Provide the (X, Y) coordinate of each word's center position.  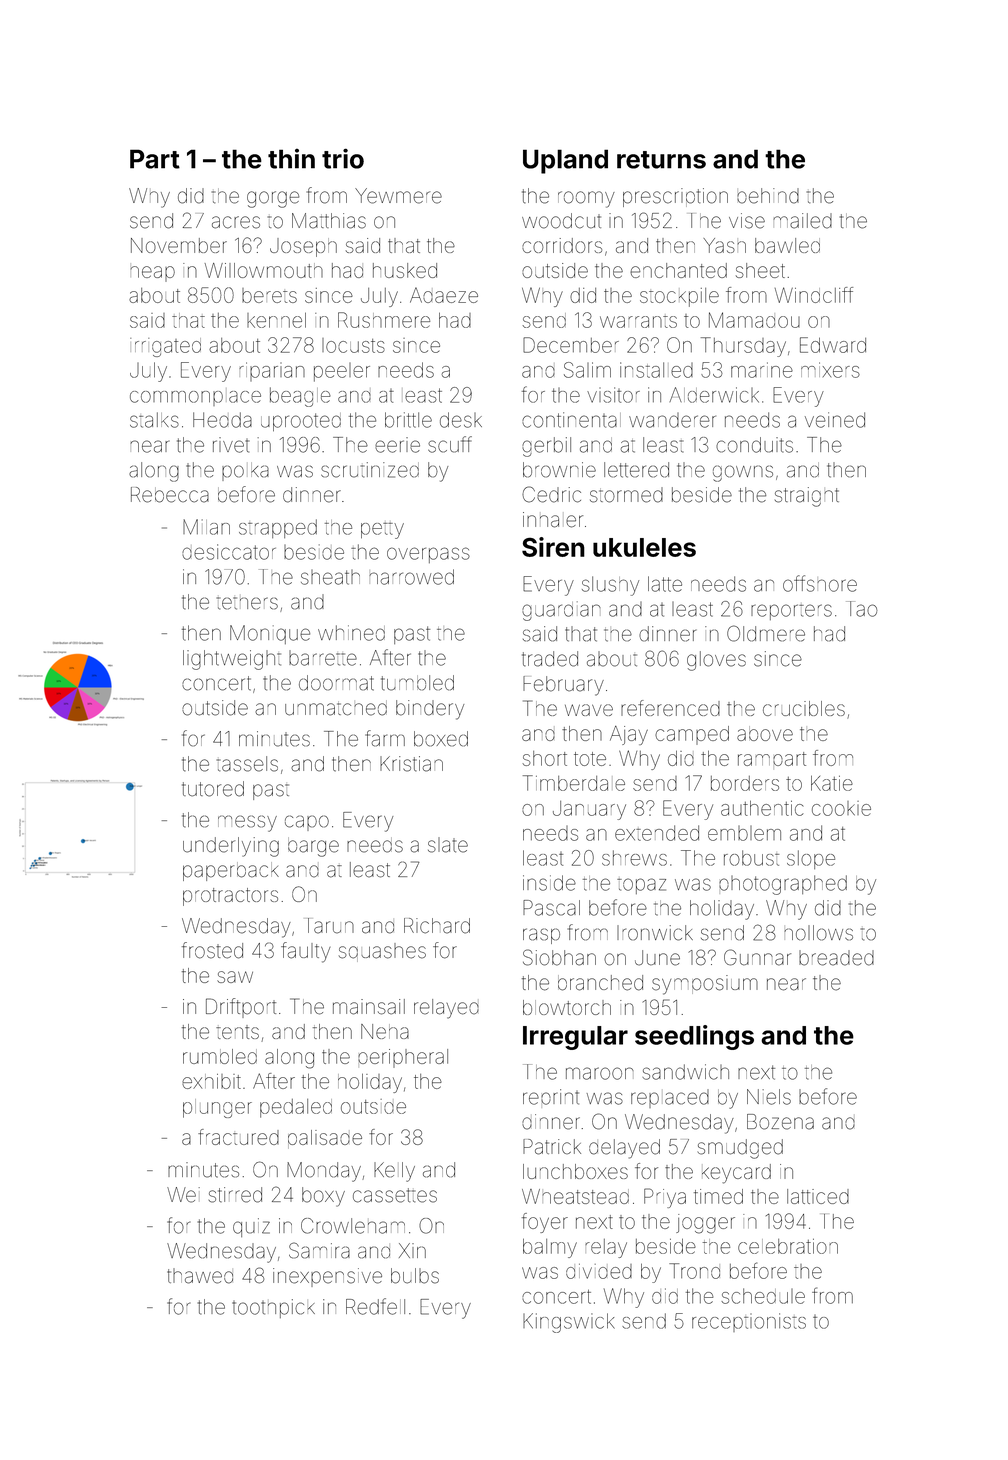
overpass (428, 555)
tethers (247, 603)
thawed (200, 1276)
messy (247, 823)
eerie (397, 445)
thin (291, 158)
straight (807, 497)
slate (448, 845)
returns (661, 160)
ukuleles (644, 547)
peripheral (403, 1058)
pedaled (296, 1108)
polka (245, 473)
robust (751, 858)
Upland (565, 161)
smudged (740, 1149)
